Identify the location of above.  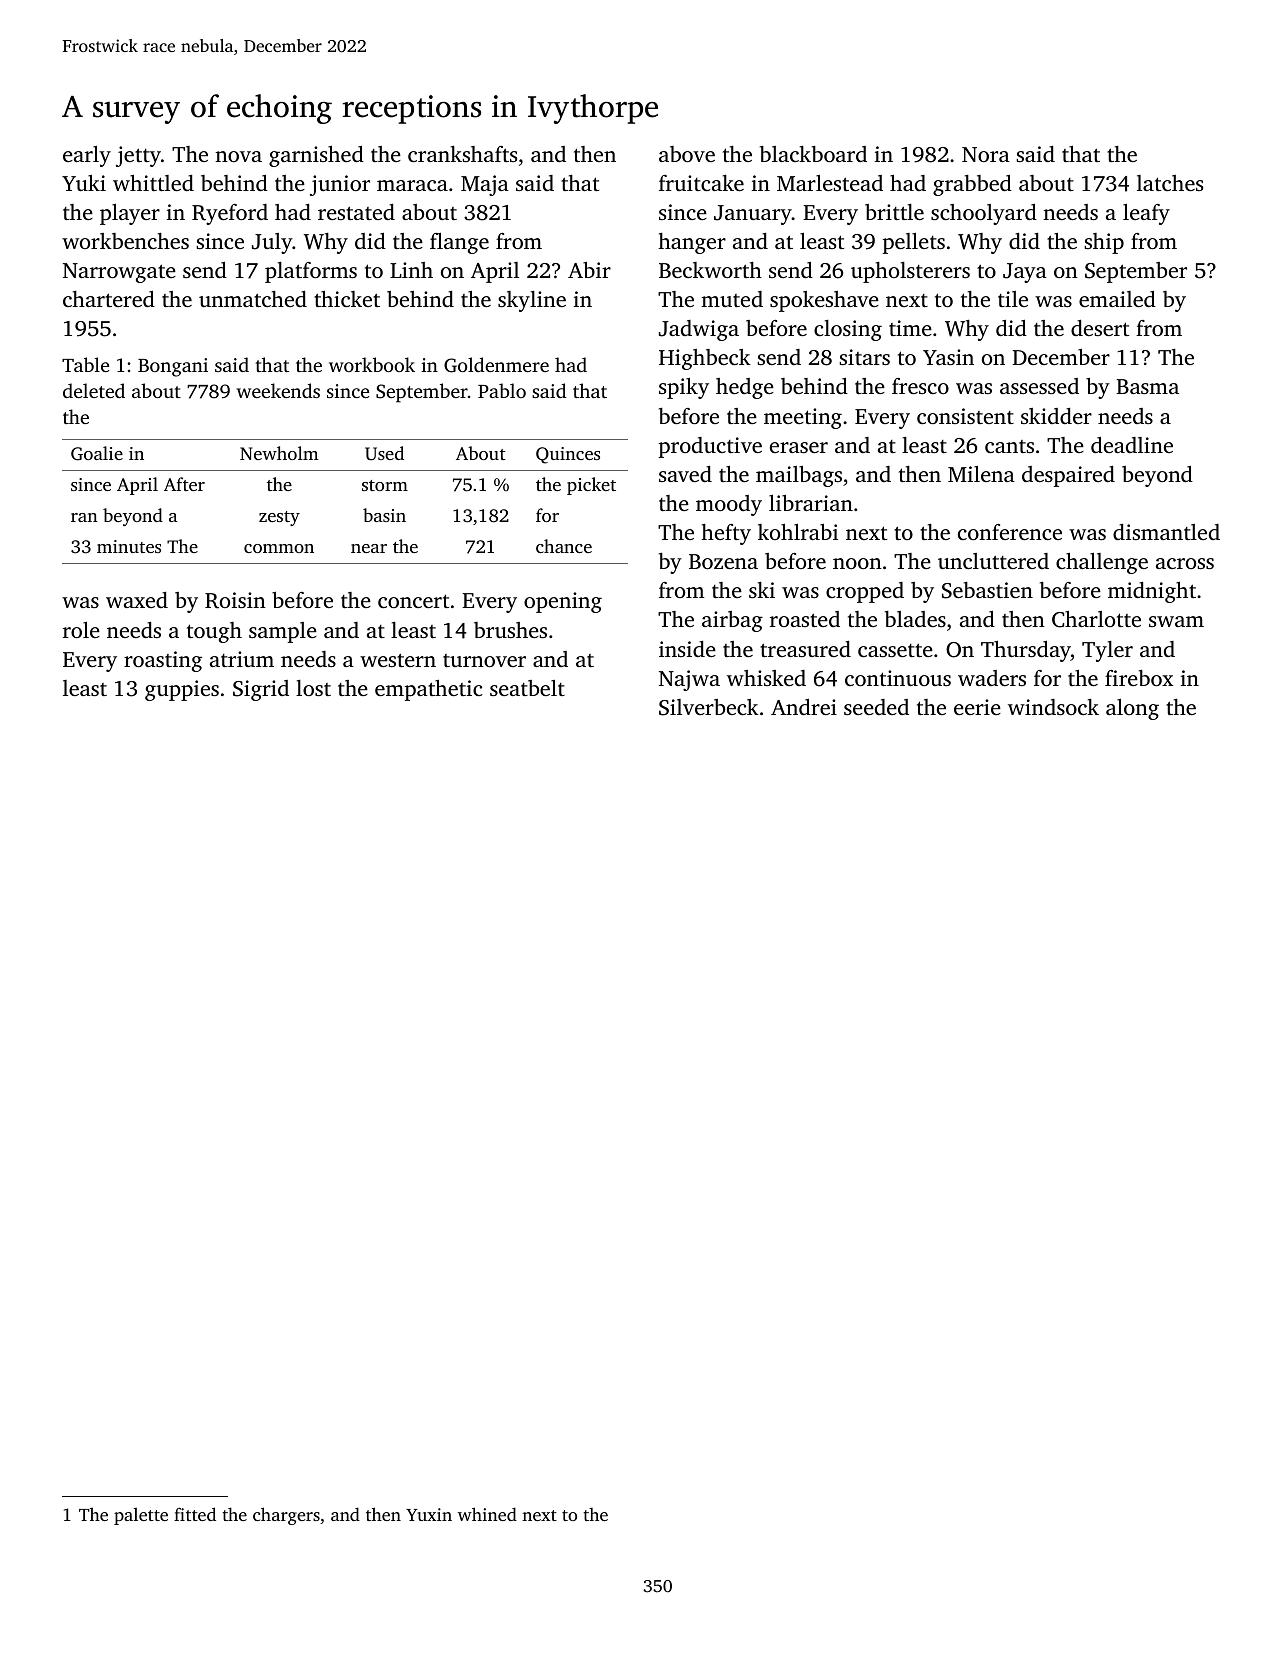
(687, 154).
